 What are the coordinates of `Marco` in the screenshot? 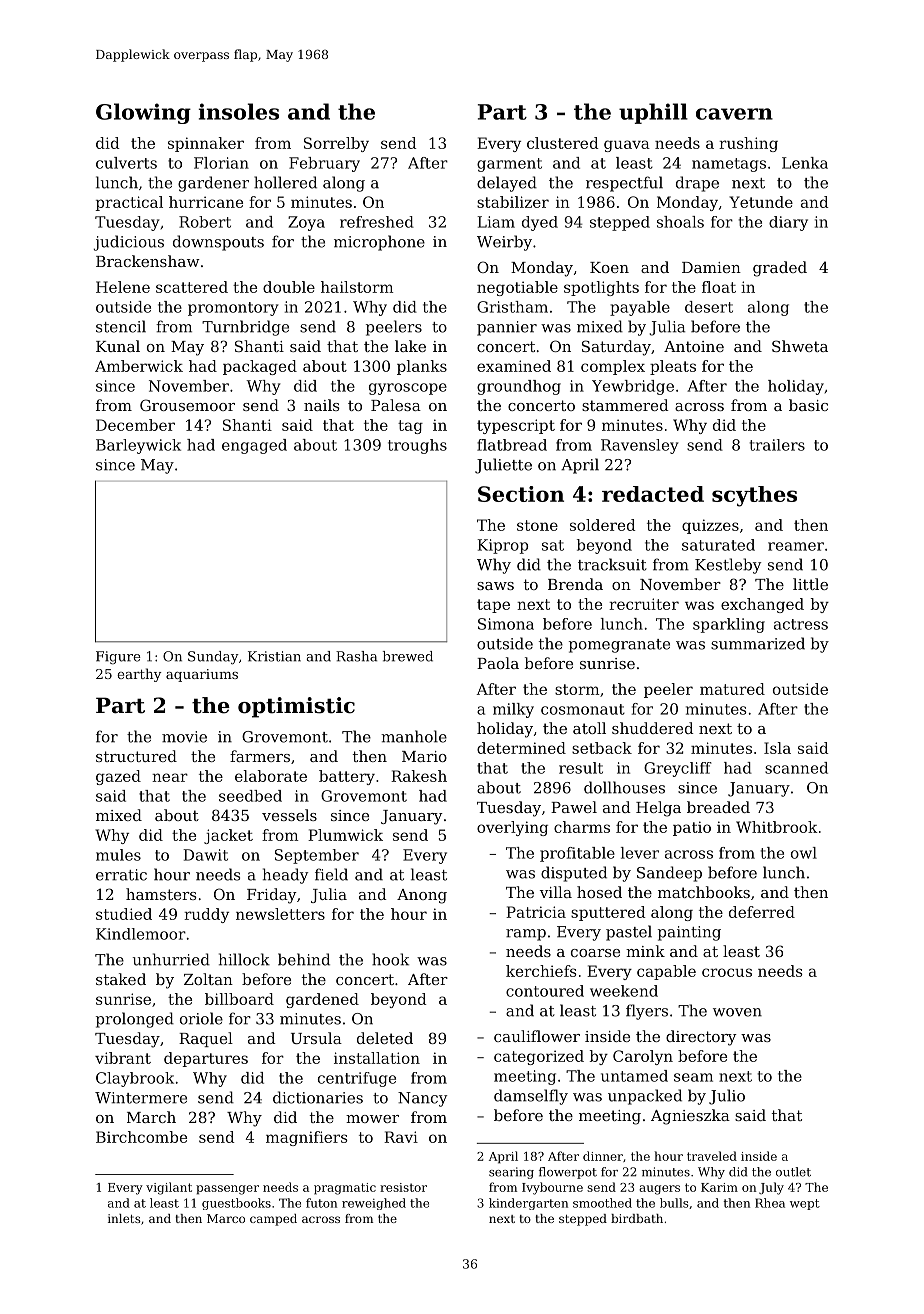 It's located at (226, 1218).
